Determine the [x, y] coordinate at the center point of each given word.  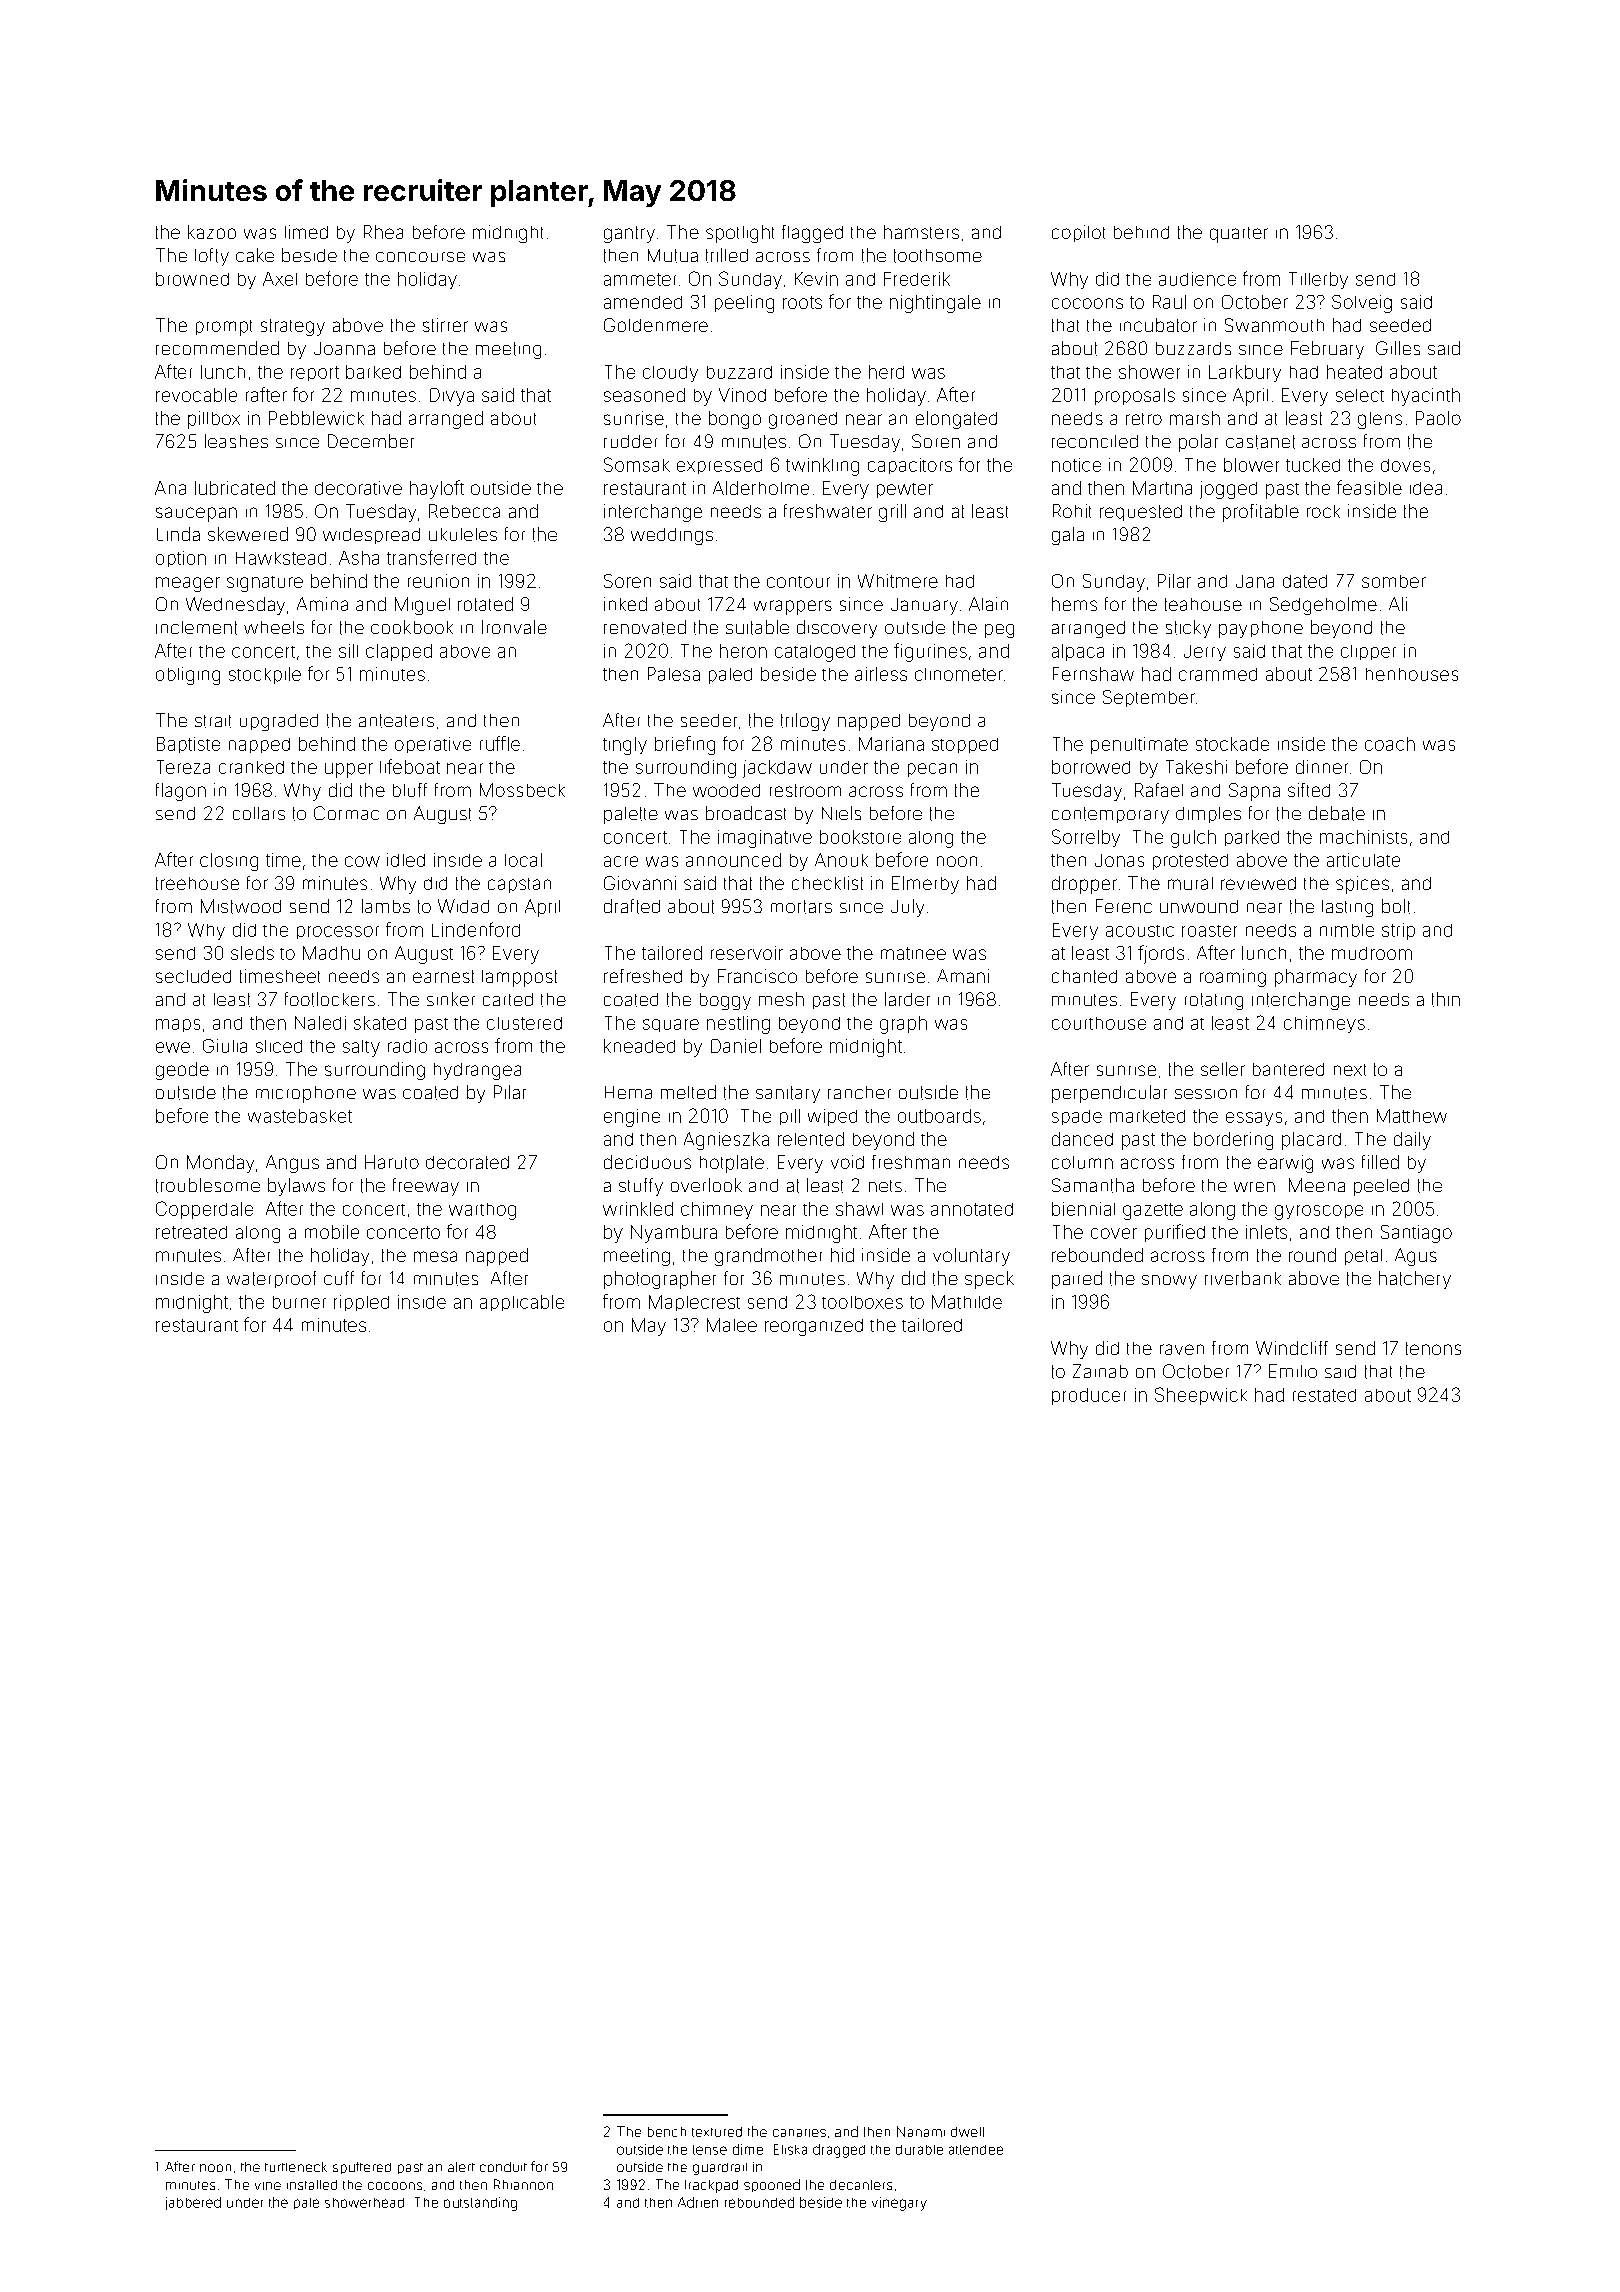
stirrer [445, 325]
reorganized [814, 1327]
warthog [482, 1211]
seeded [1400, 325]
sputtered [362, 2168]
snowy [1169, 1282]
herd [886, 372]
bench [667, 2132]
